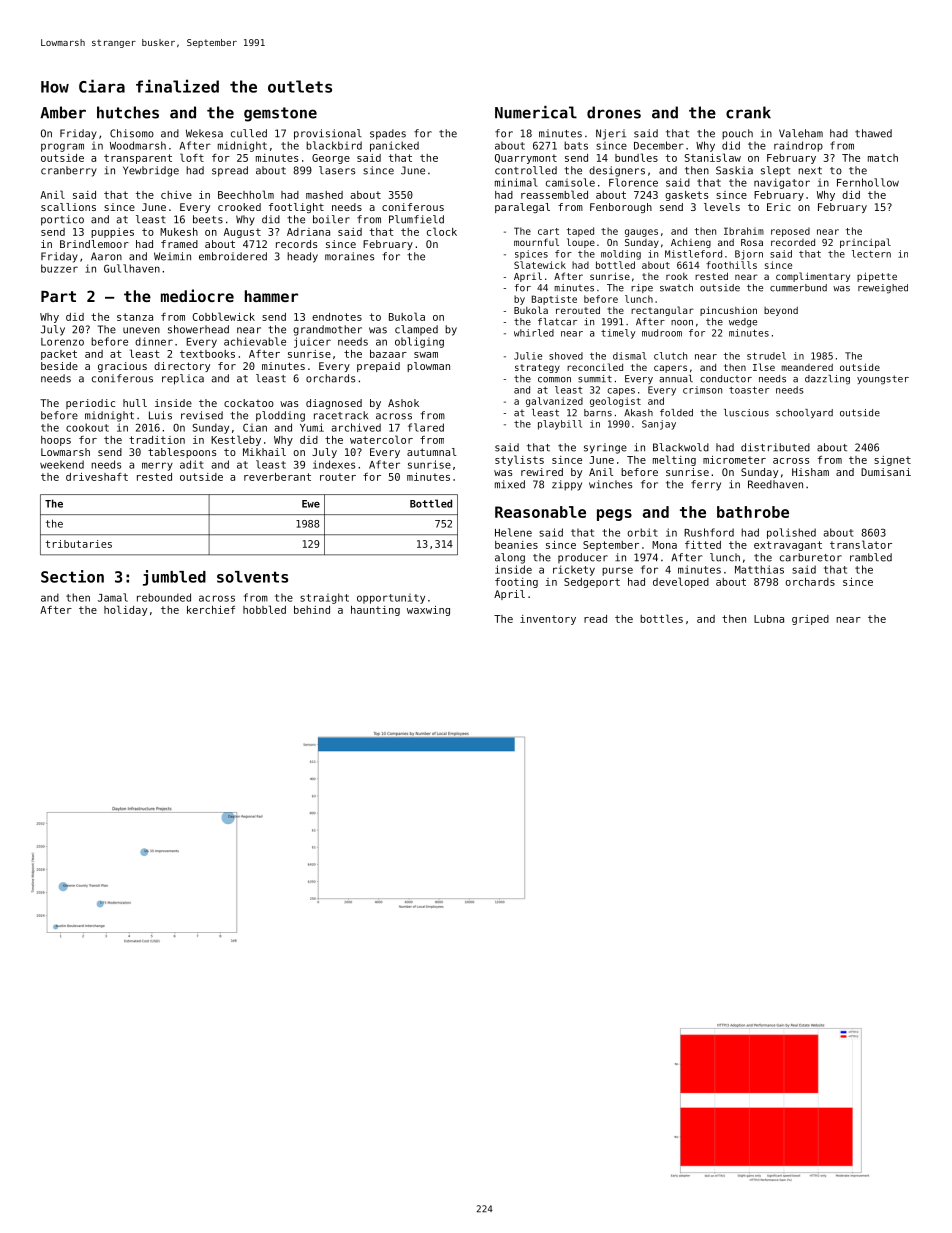 The image size is (952, 1233). I want to click on strudel, so click(766, 356).
